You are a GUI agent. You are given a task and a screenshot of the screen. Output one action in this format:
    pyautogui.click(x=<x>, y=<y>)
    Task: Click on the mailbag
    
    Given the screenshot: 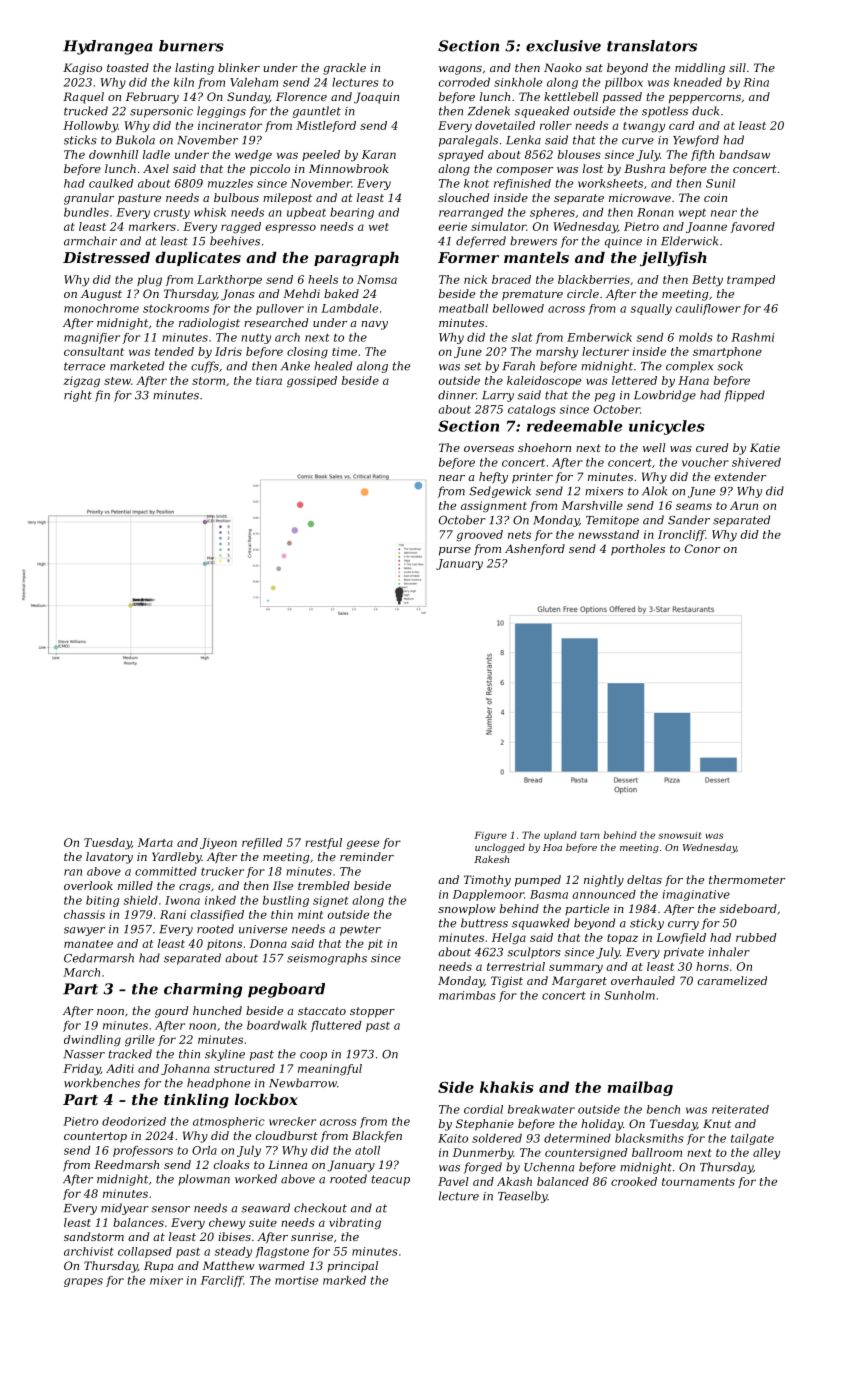 What is the action you would take?
    pyautogui.click(x=640, y=1088)
